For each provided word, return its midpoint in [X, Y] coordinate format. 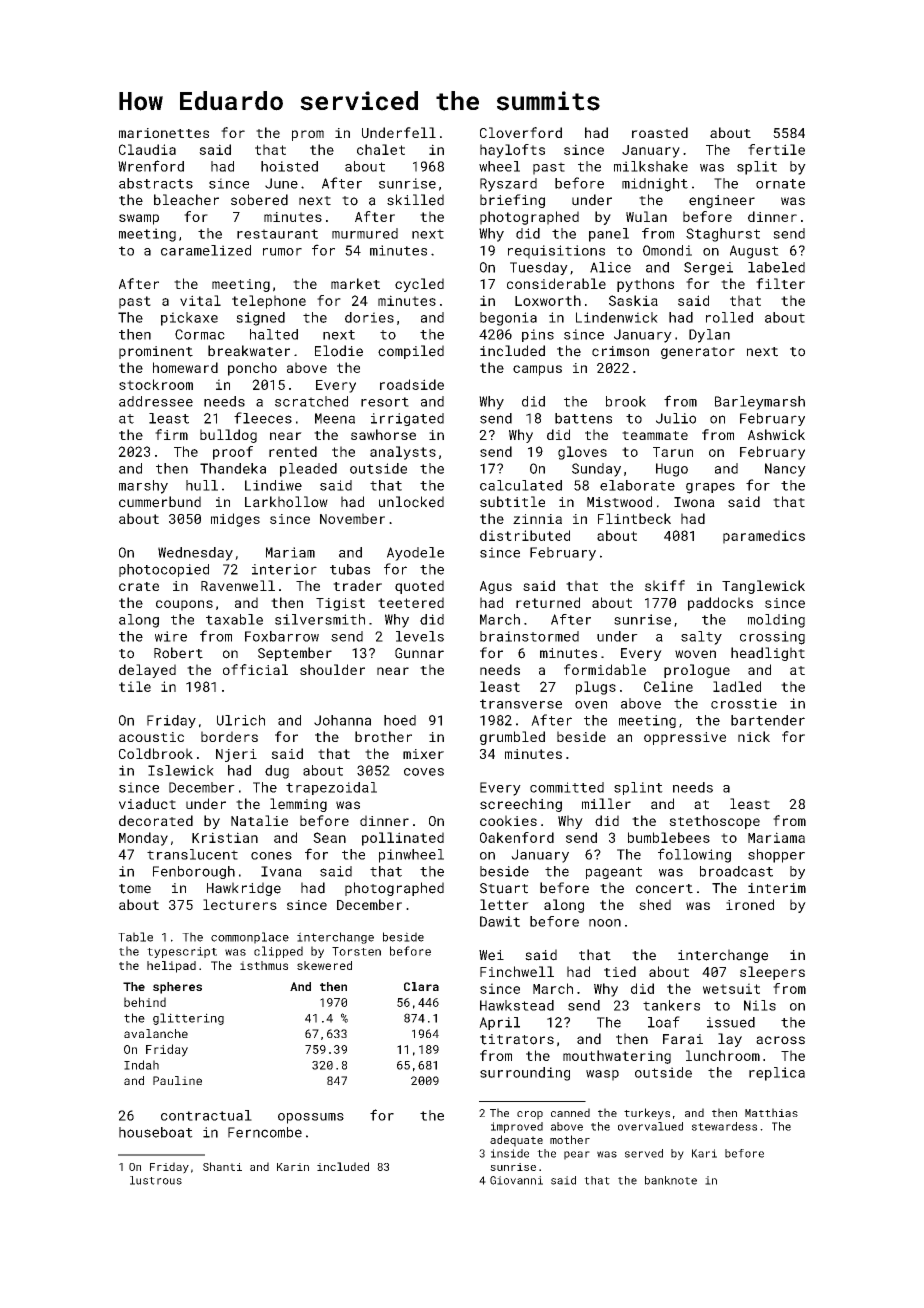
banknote [671, 1180]
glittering [188, 1019]
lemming [298, 805]
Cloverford [521, 132]
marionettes [164, 133]
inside [510, 1153]
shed [655, 904]
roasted [660, 132]
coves [424, 772]
